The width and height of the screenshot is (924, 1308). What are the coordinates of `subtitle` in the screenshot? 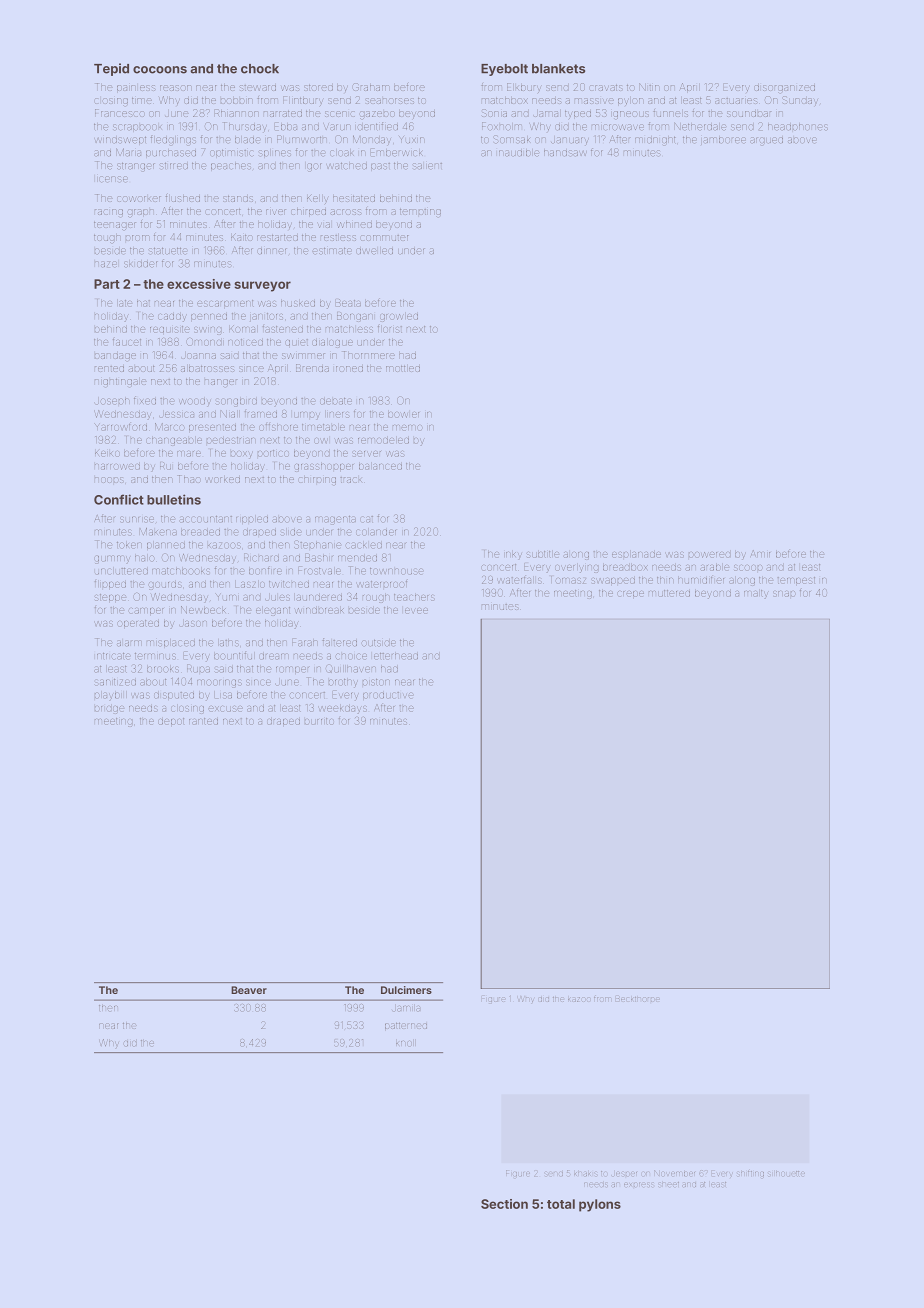 It's located at (543, 554).
